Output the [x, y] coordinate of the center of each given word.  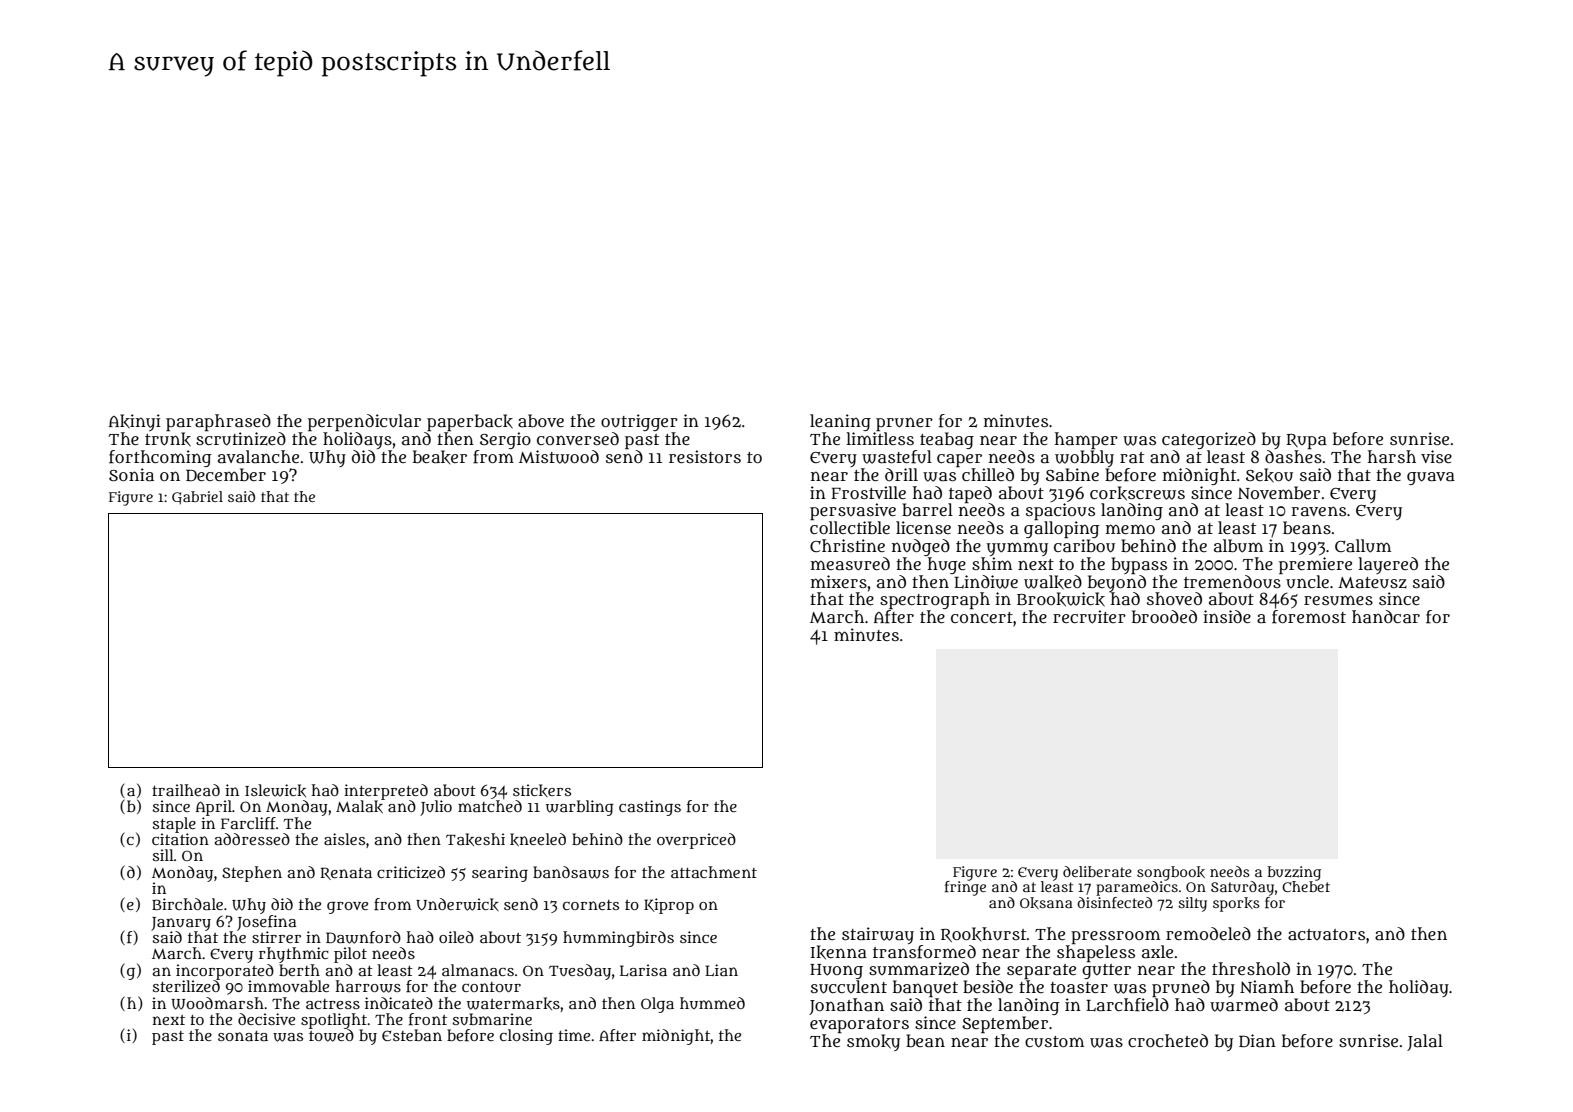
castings [650, 808]
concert [982, 617]
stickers [542, 790]
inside [1227, 616]
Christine [847, 545]
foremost [1309, 617]
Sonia [131, 474]
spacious [1060, 511]
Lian [721, 970]
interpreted [386, 792]
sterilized [186, 986]
